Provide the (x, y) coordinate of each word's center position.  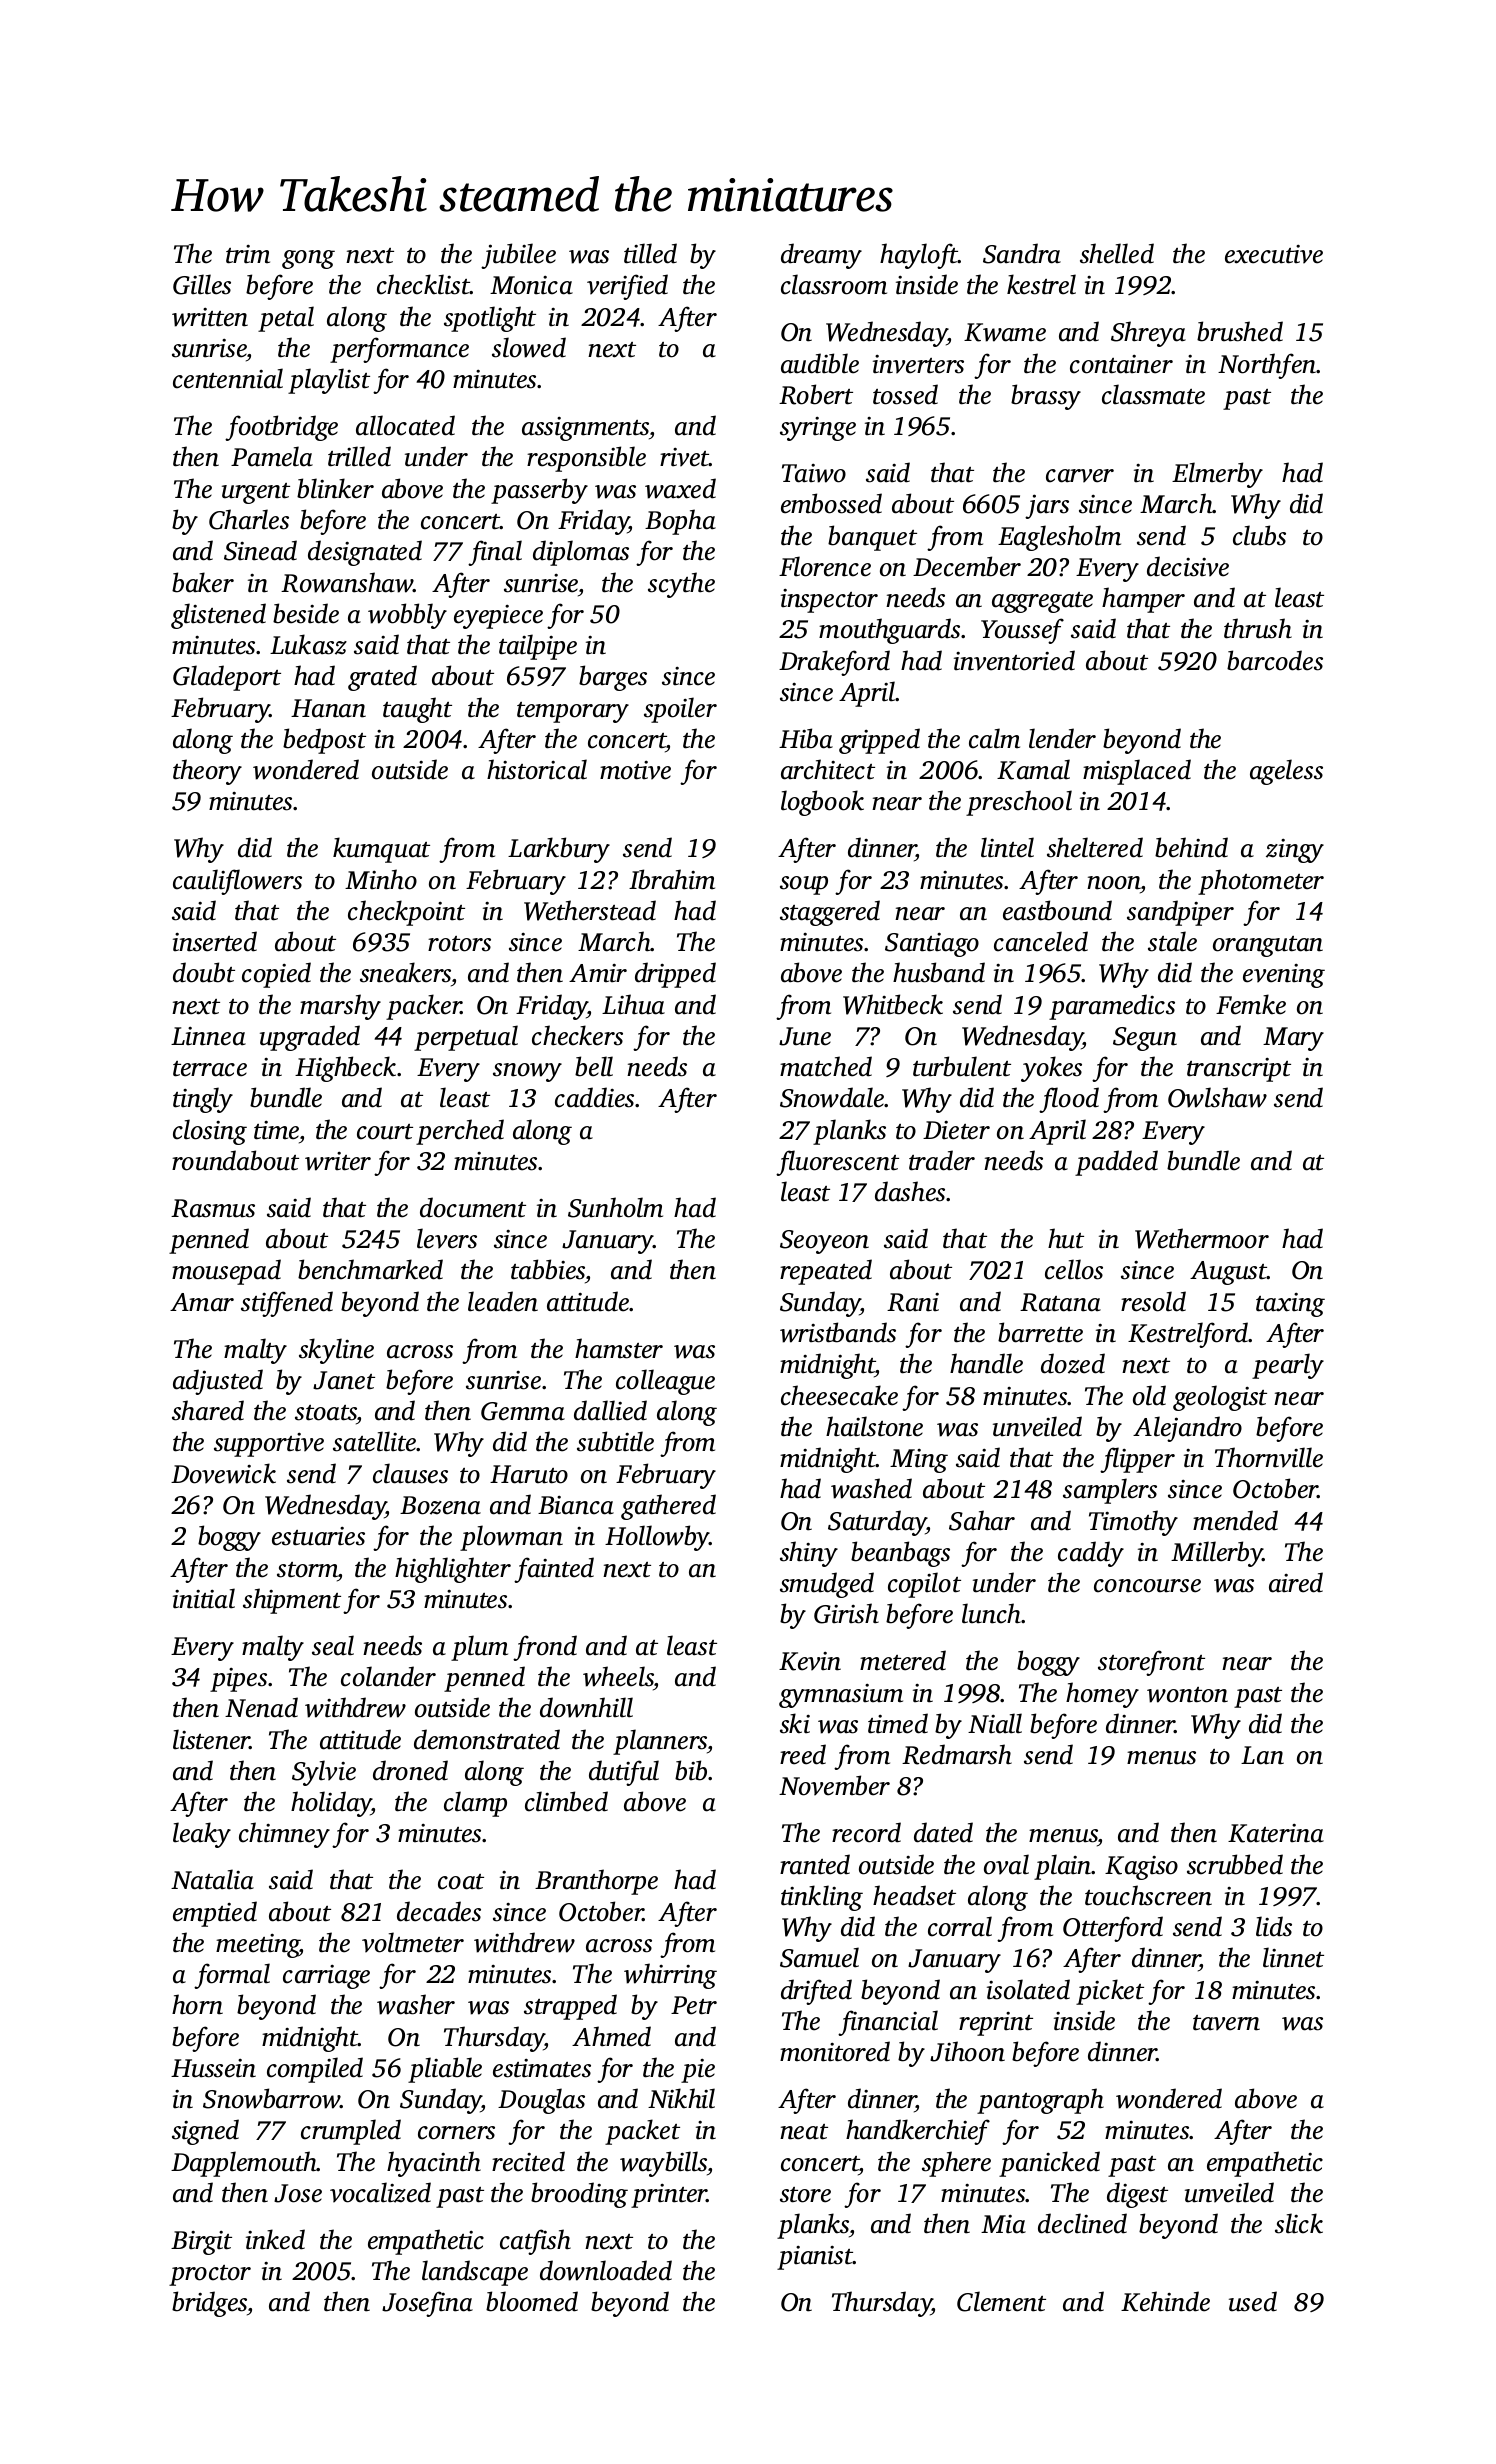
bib (691, 1770)
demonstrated (487, 1739)
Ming (919, 1461)
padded (1116, 1163)
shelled (1117, 253)
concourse (1147, 1586)
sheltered (1095, 847)
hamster (619, 1348)
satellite (375, 1441)
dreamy (821, 256)
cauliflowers (237, 882)
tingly (203, 1100)
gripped (879, 741)
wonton (1187, 1695)
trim (248, 254)
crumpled (351, 2132)
